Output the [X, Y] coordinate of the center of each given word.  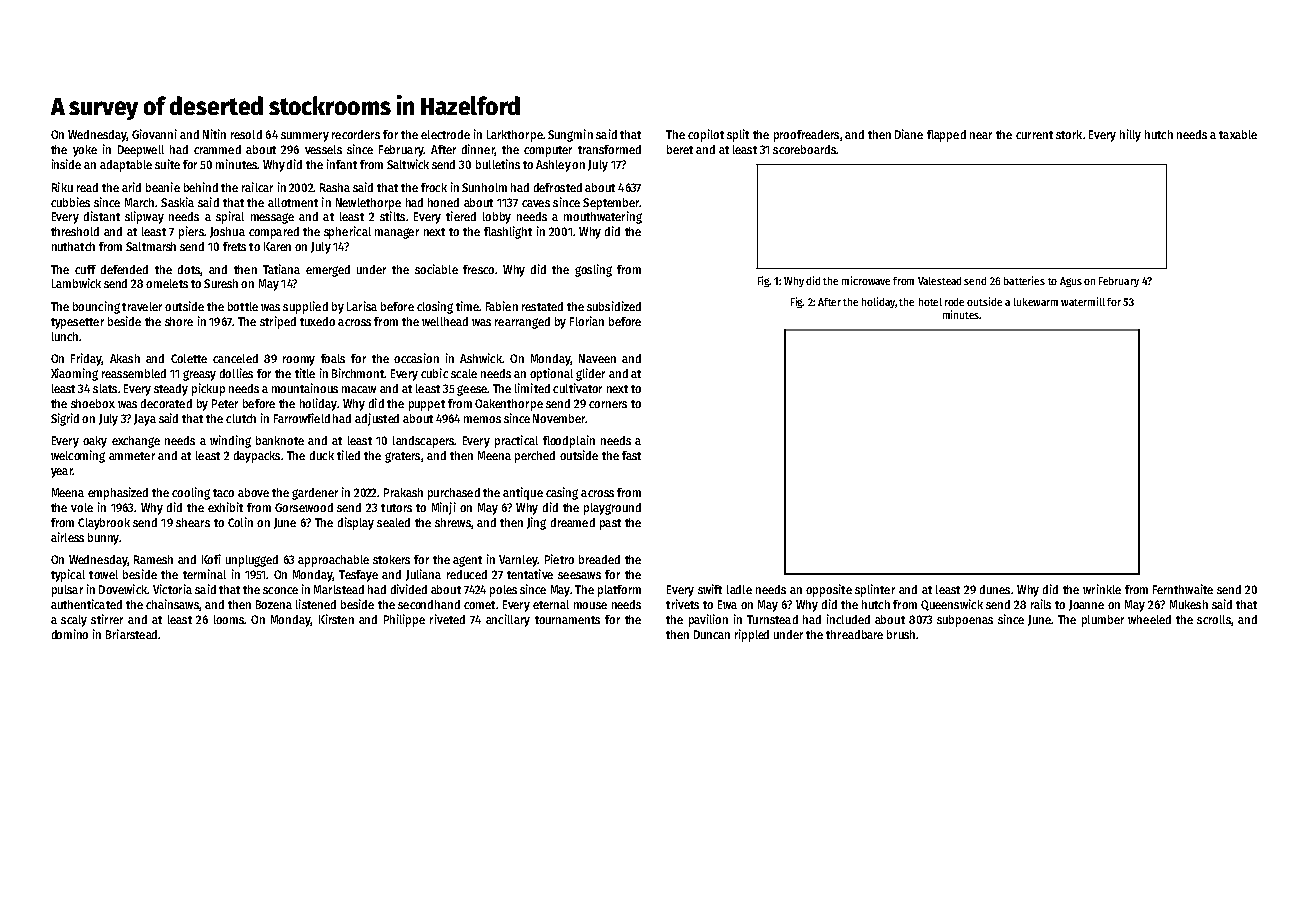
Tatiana [281, 269]
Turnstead [772, 619]
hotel [930, 302]
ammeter [132, 456]
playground [612, 509]
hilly [1130, 135]
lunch [65, 336]
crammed [217, 149]
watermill [1083, 301]
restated [542, 306]
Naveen [597, 358]
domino [70, 634]
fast [631, 455]
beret [680, 149]
